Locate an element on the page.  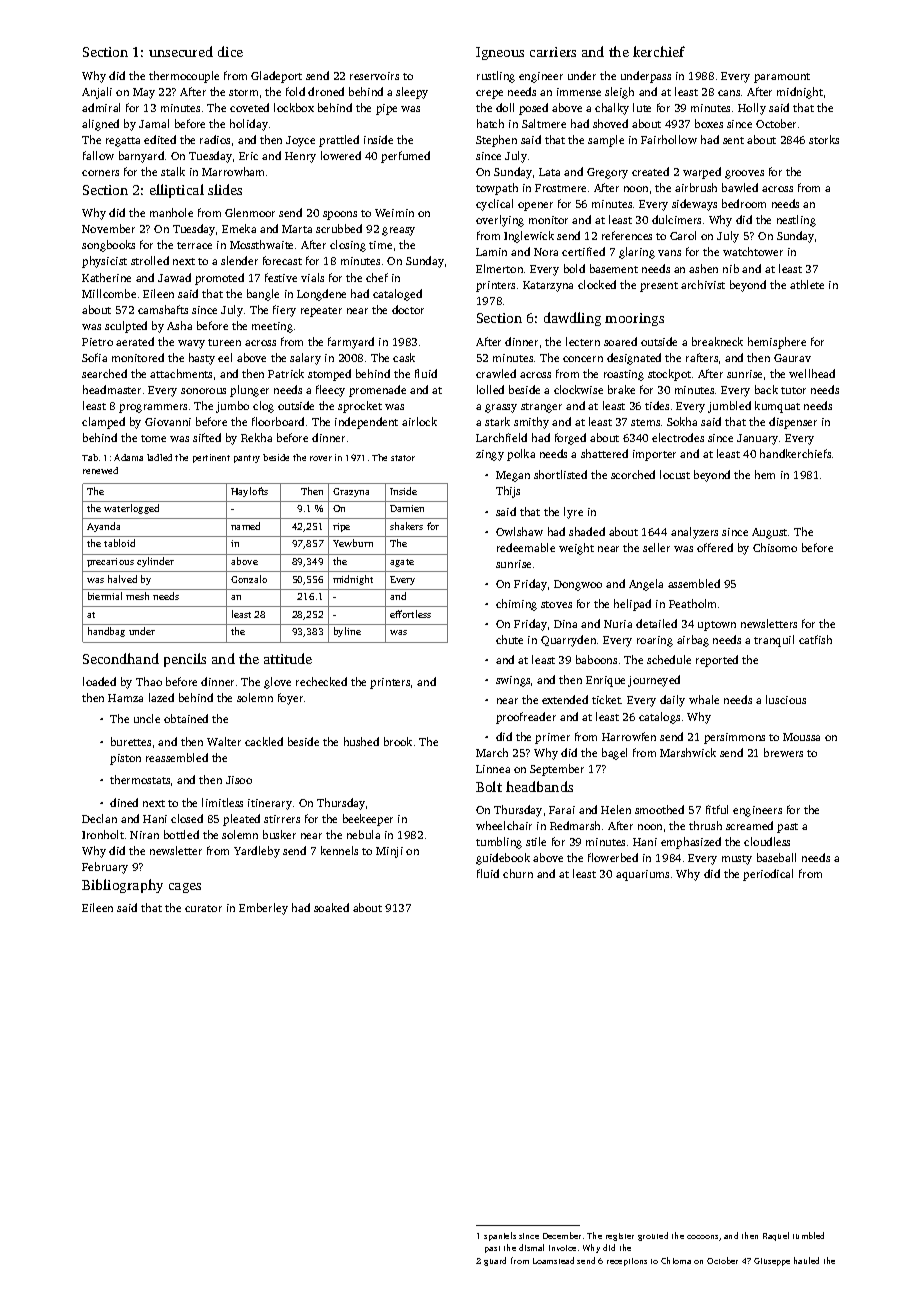
curator is located at coordinates (203, 908).
